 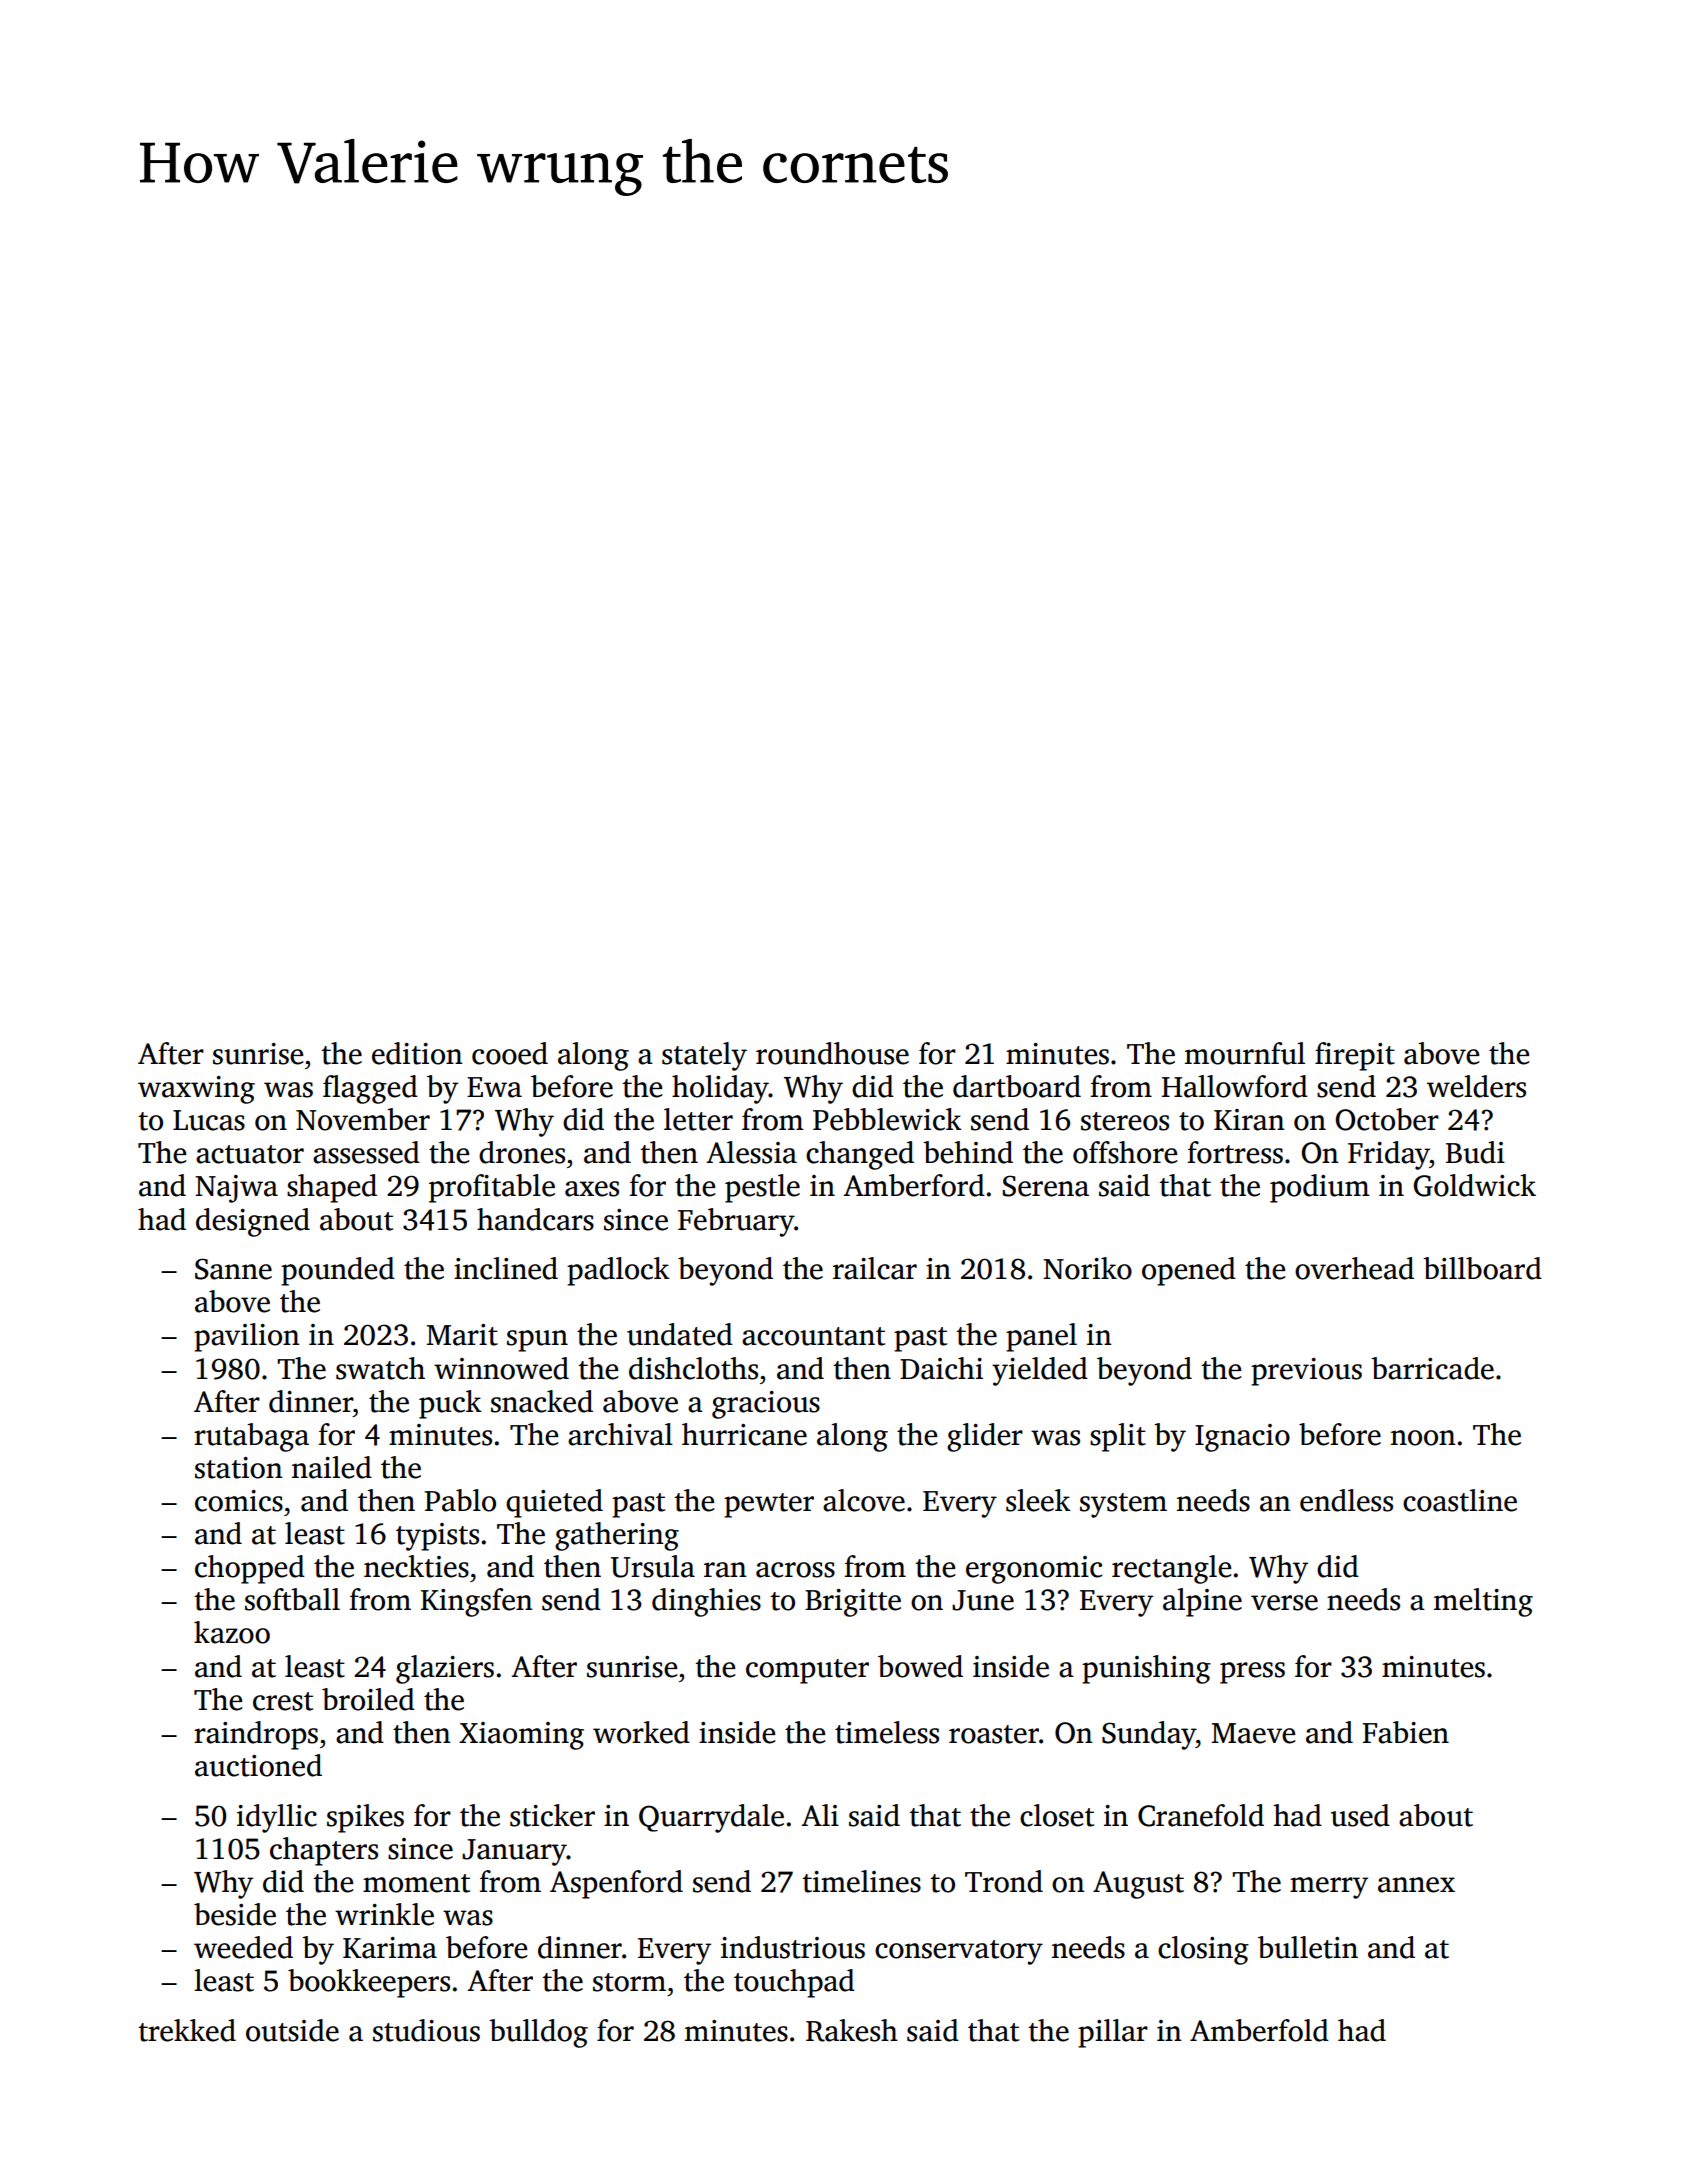 What do you see at coordinates (769, 1505) in the screenshot?
I see `pewter` at bounding box center [769, 1505].
